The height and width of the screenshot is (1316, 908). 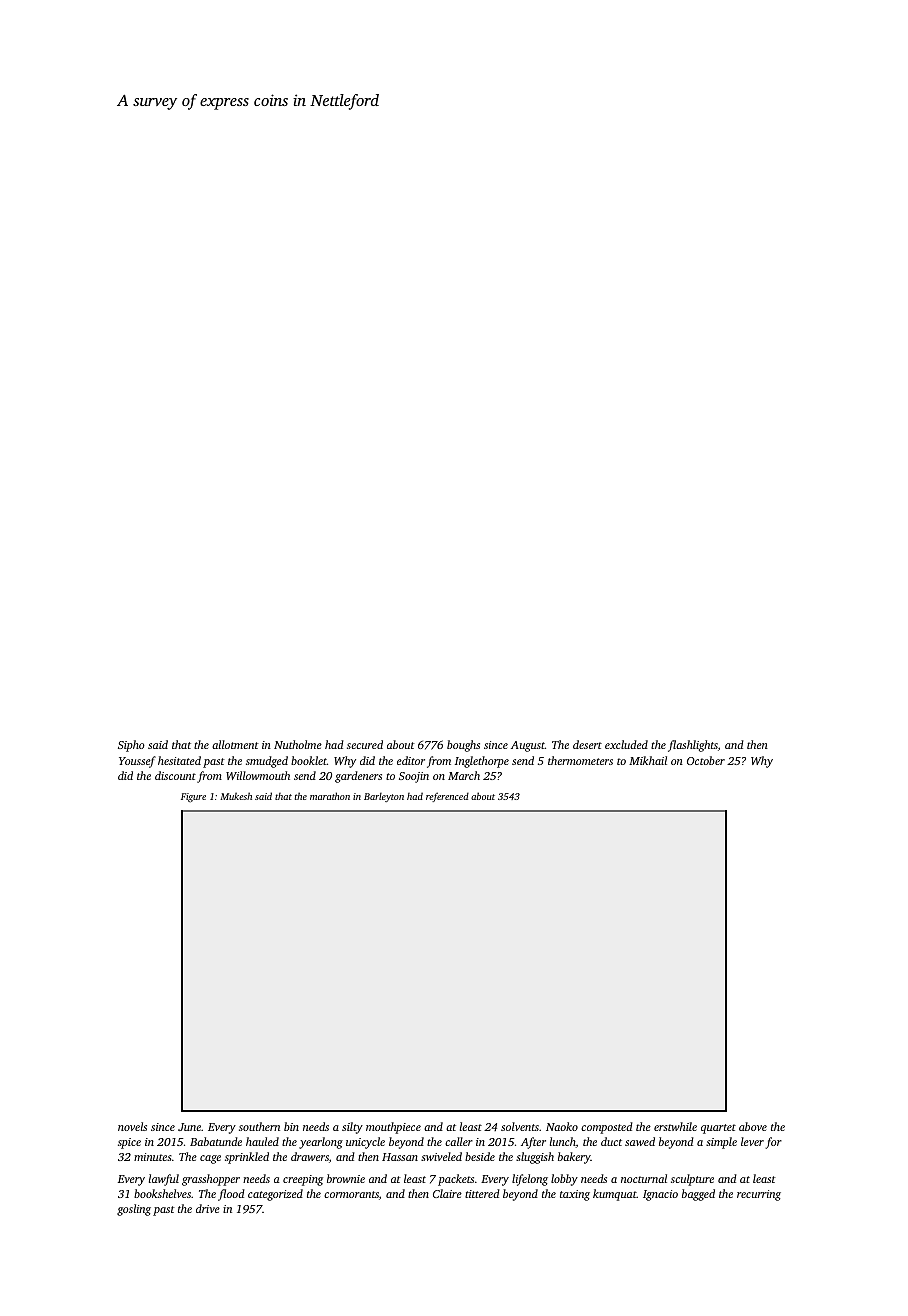 What do you see at coordinates (693, 746) in the screenshot?
I see `flashlights` at bounding box center [693, 746].
